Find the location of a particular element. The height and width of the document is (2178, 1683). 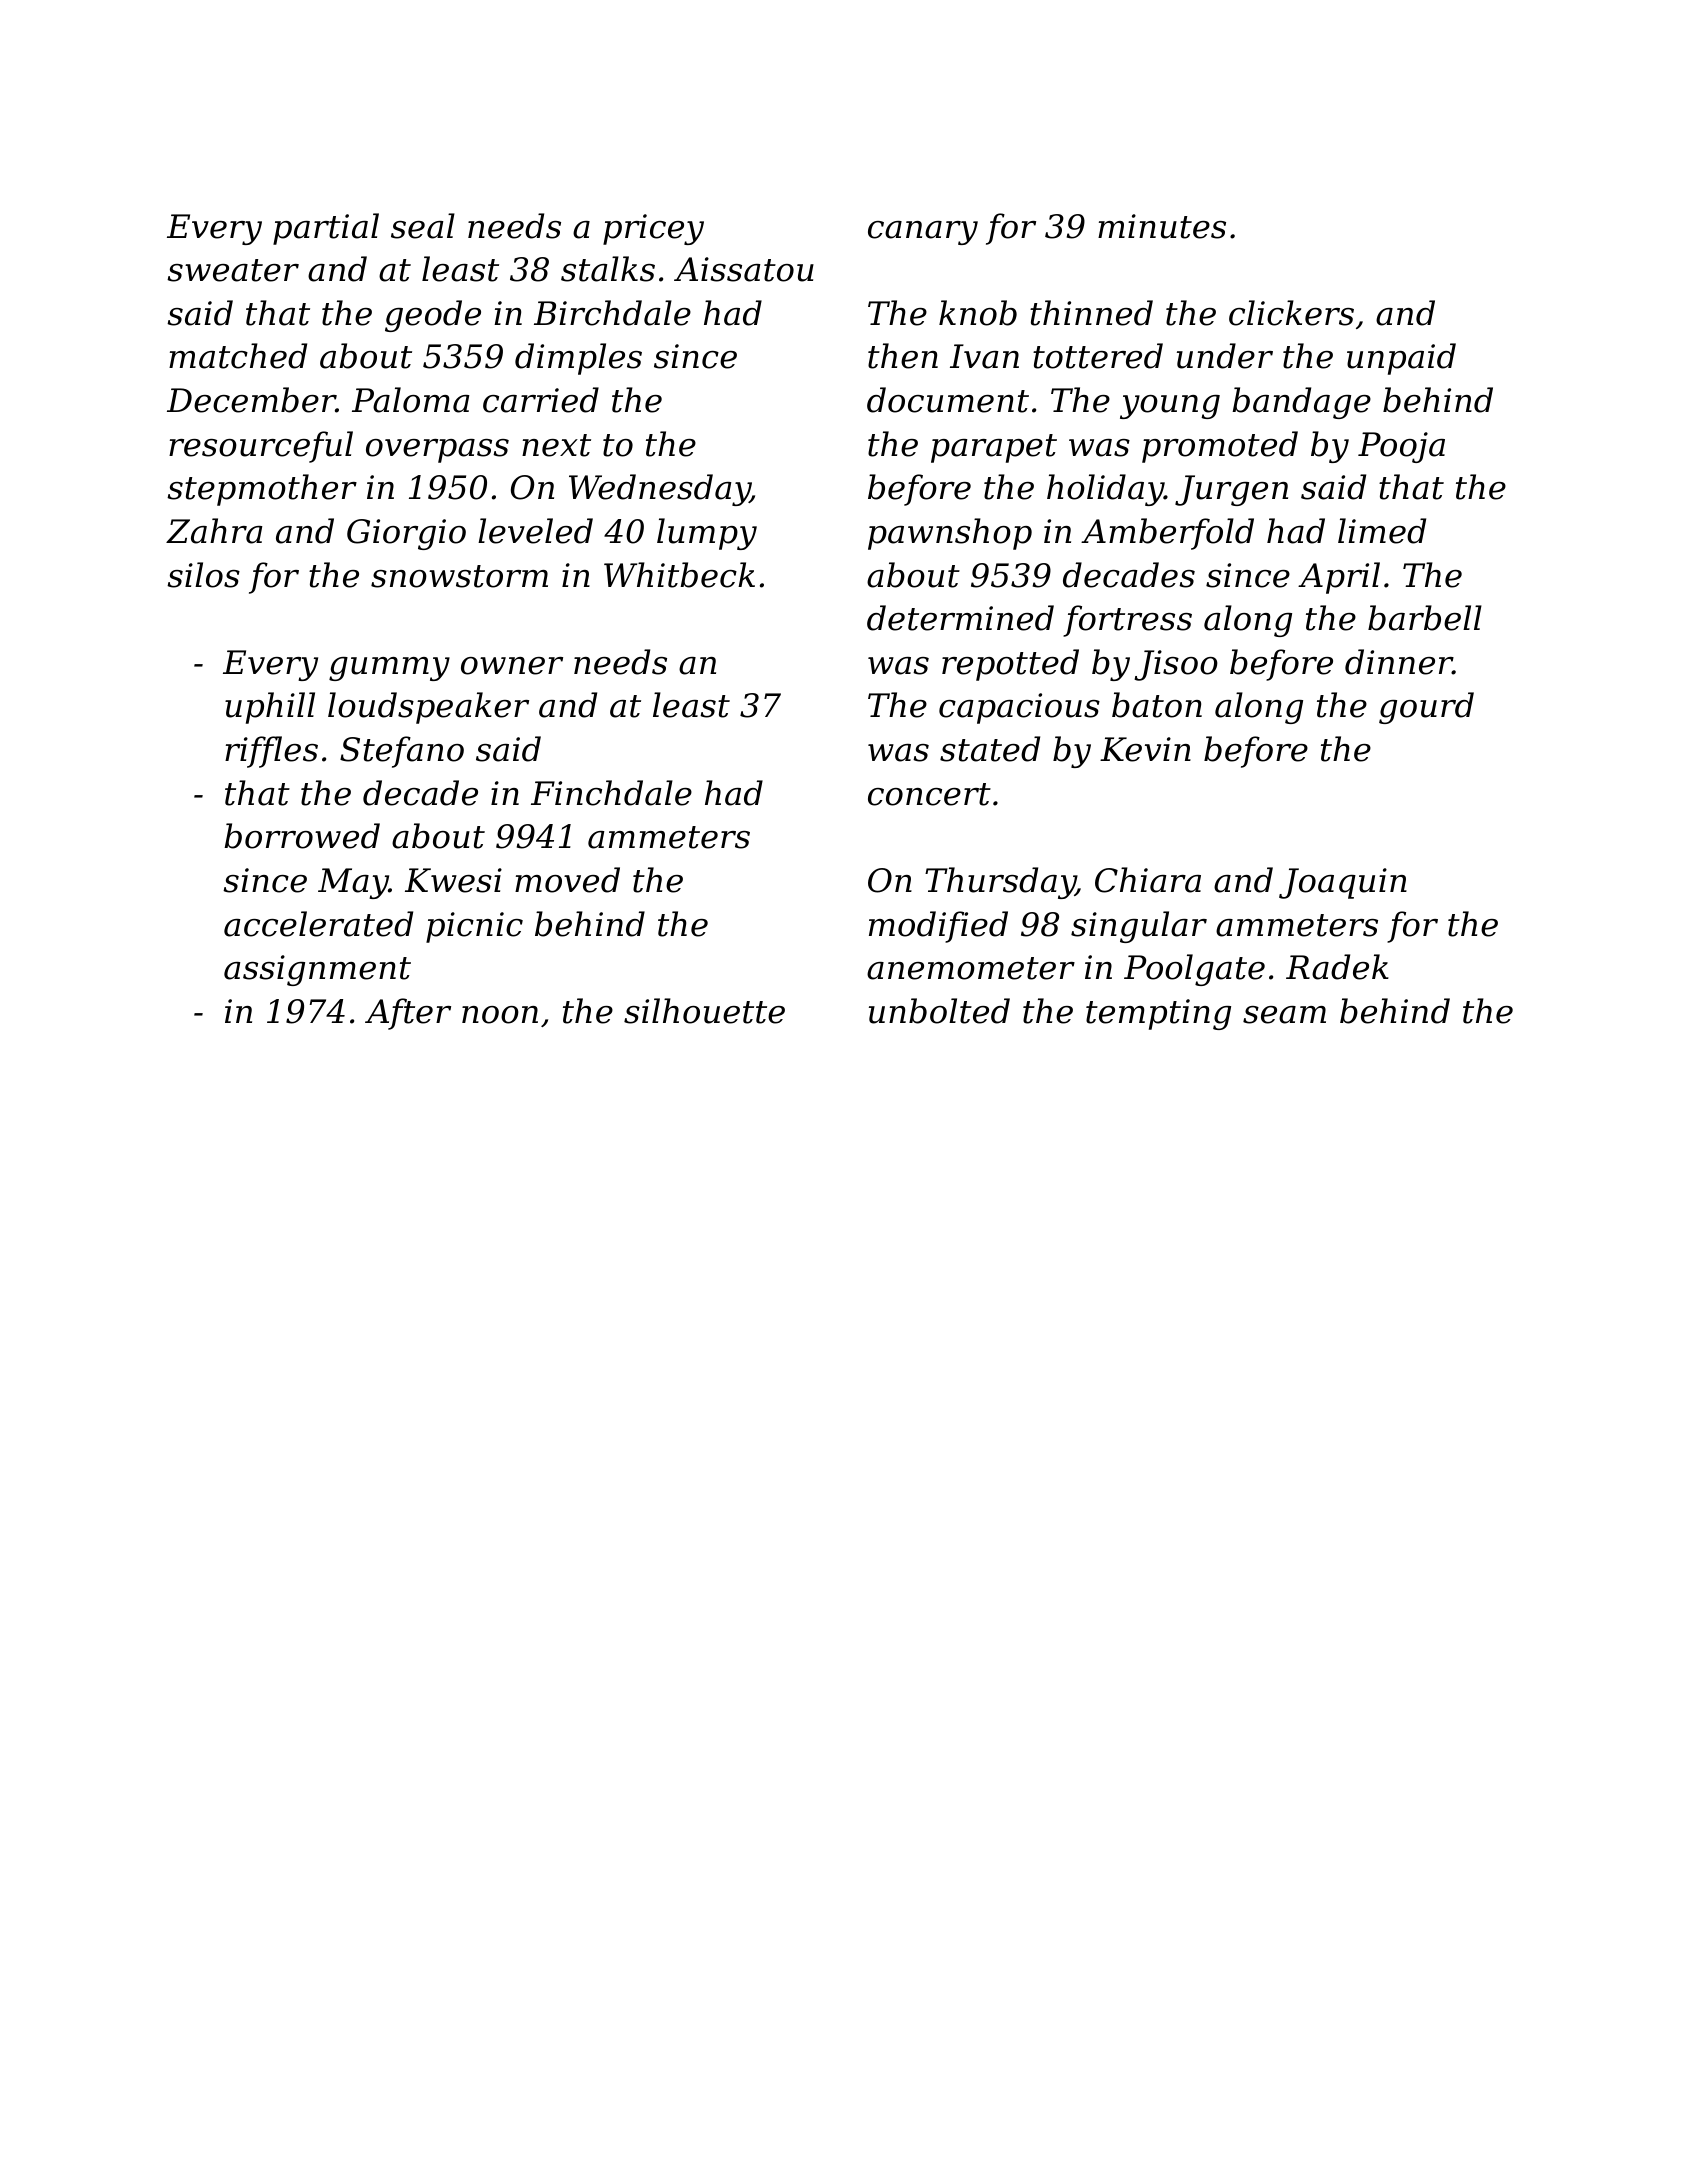

thinned is located at coordinates (1091, 313).
